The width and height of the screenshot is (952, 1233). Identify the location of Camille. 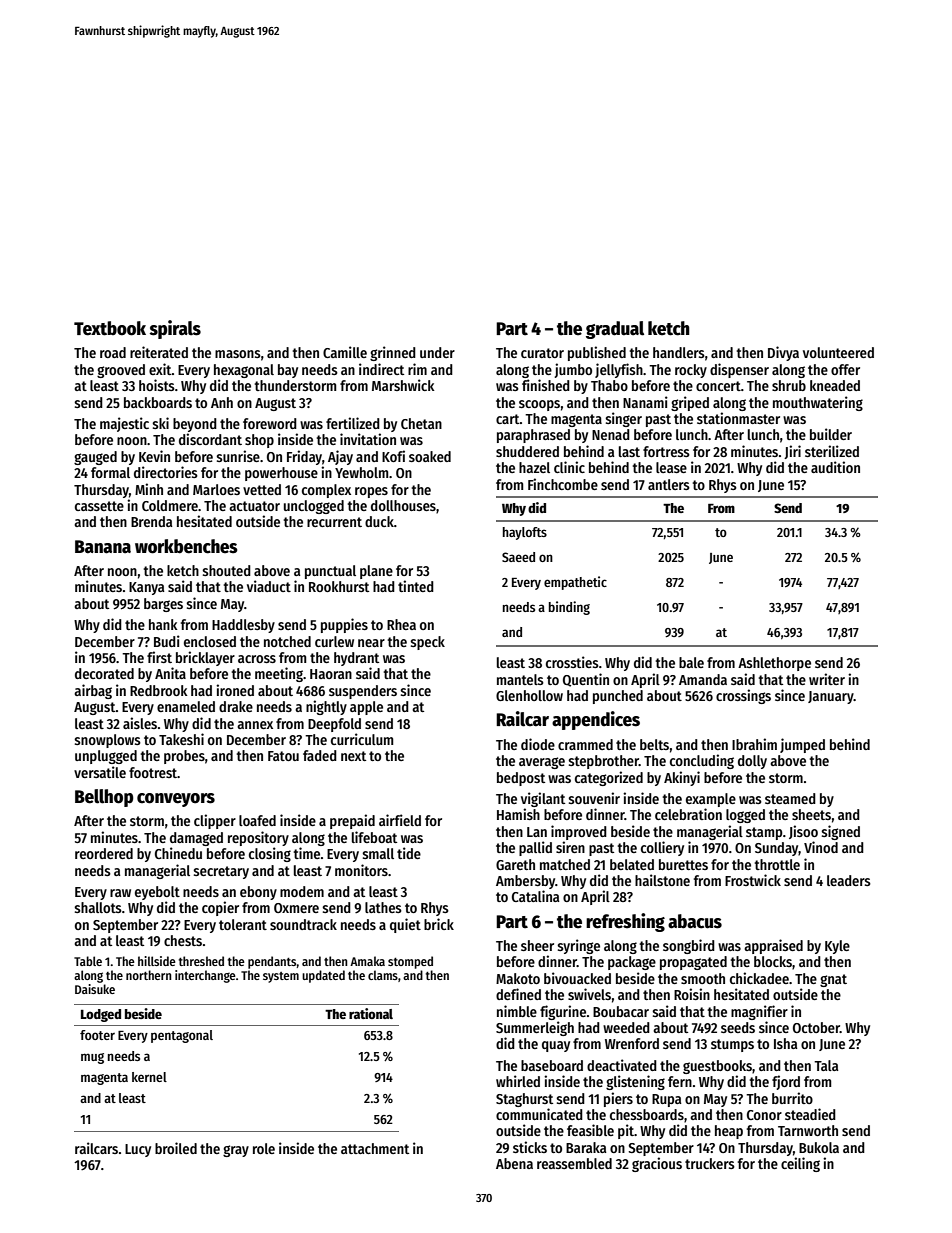
(345, 352).
